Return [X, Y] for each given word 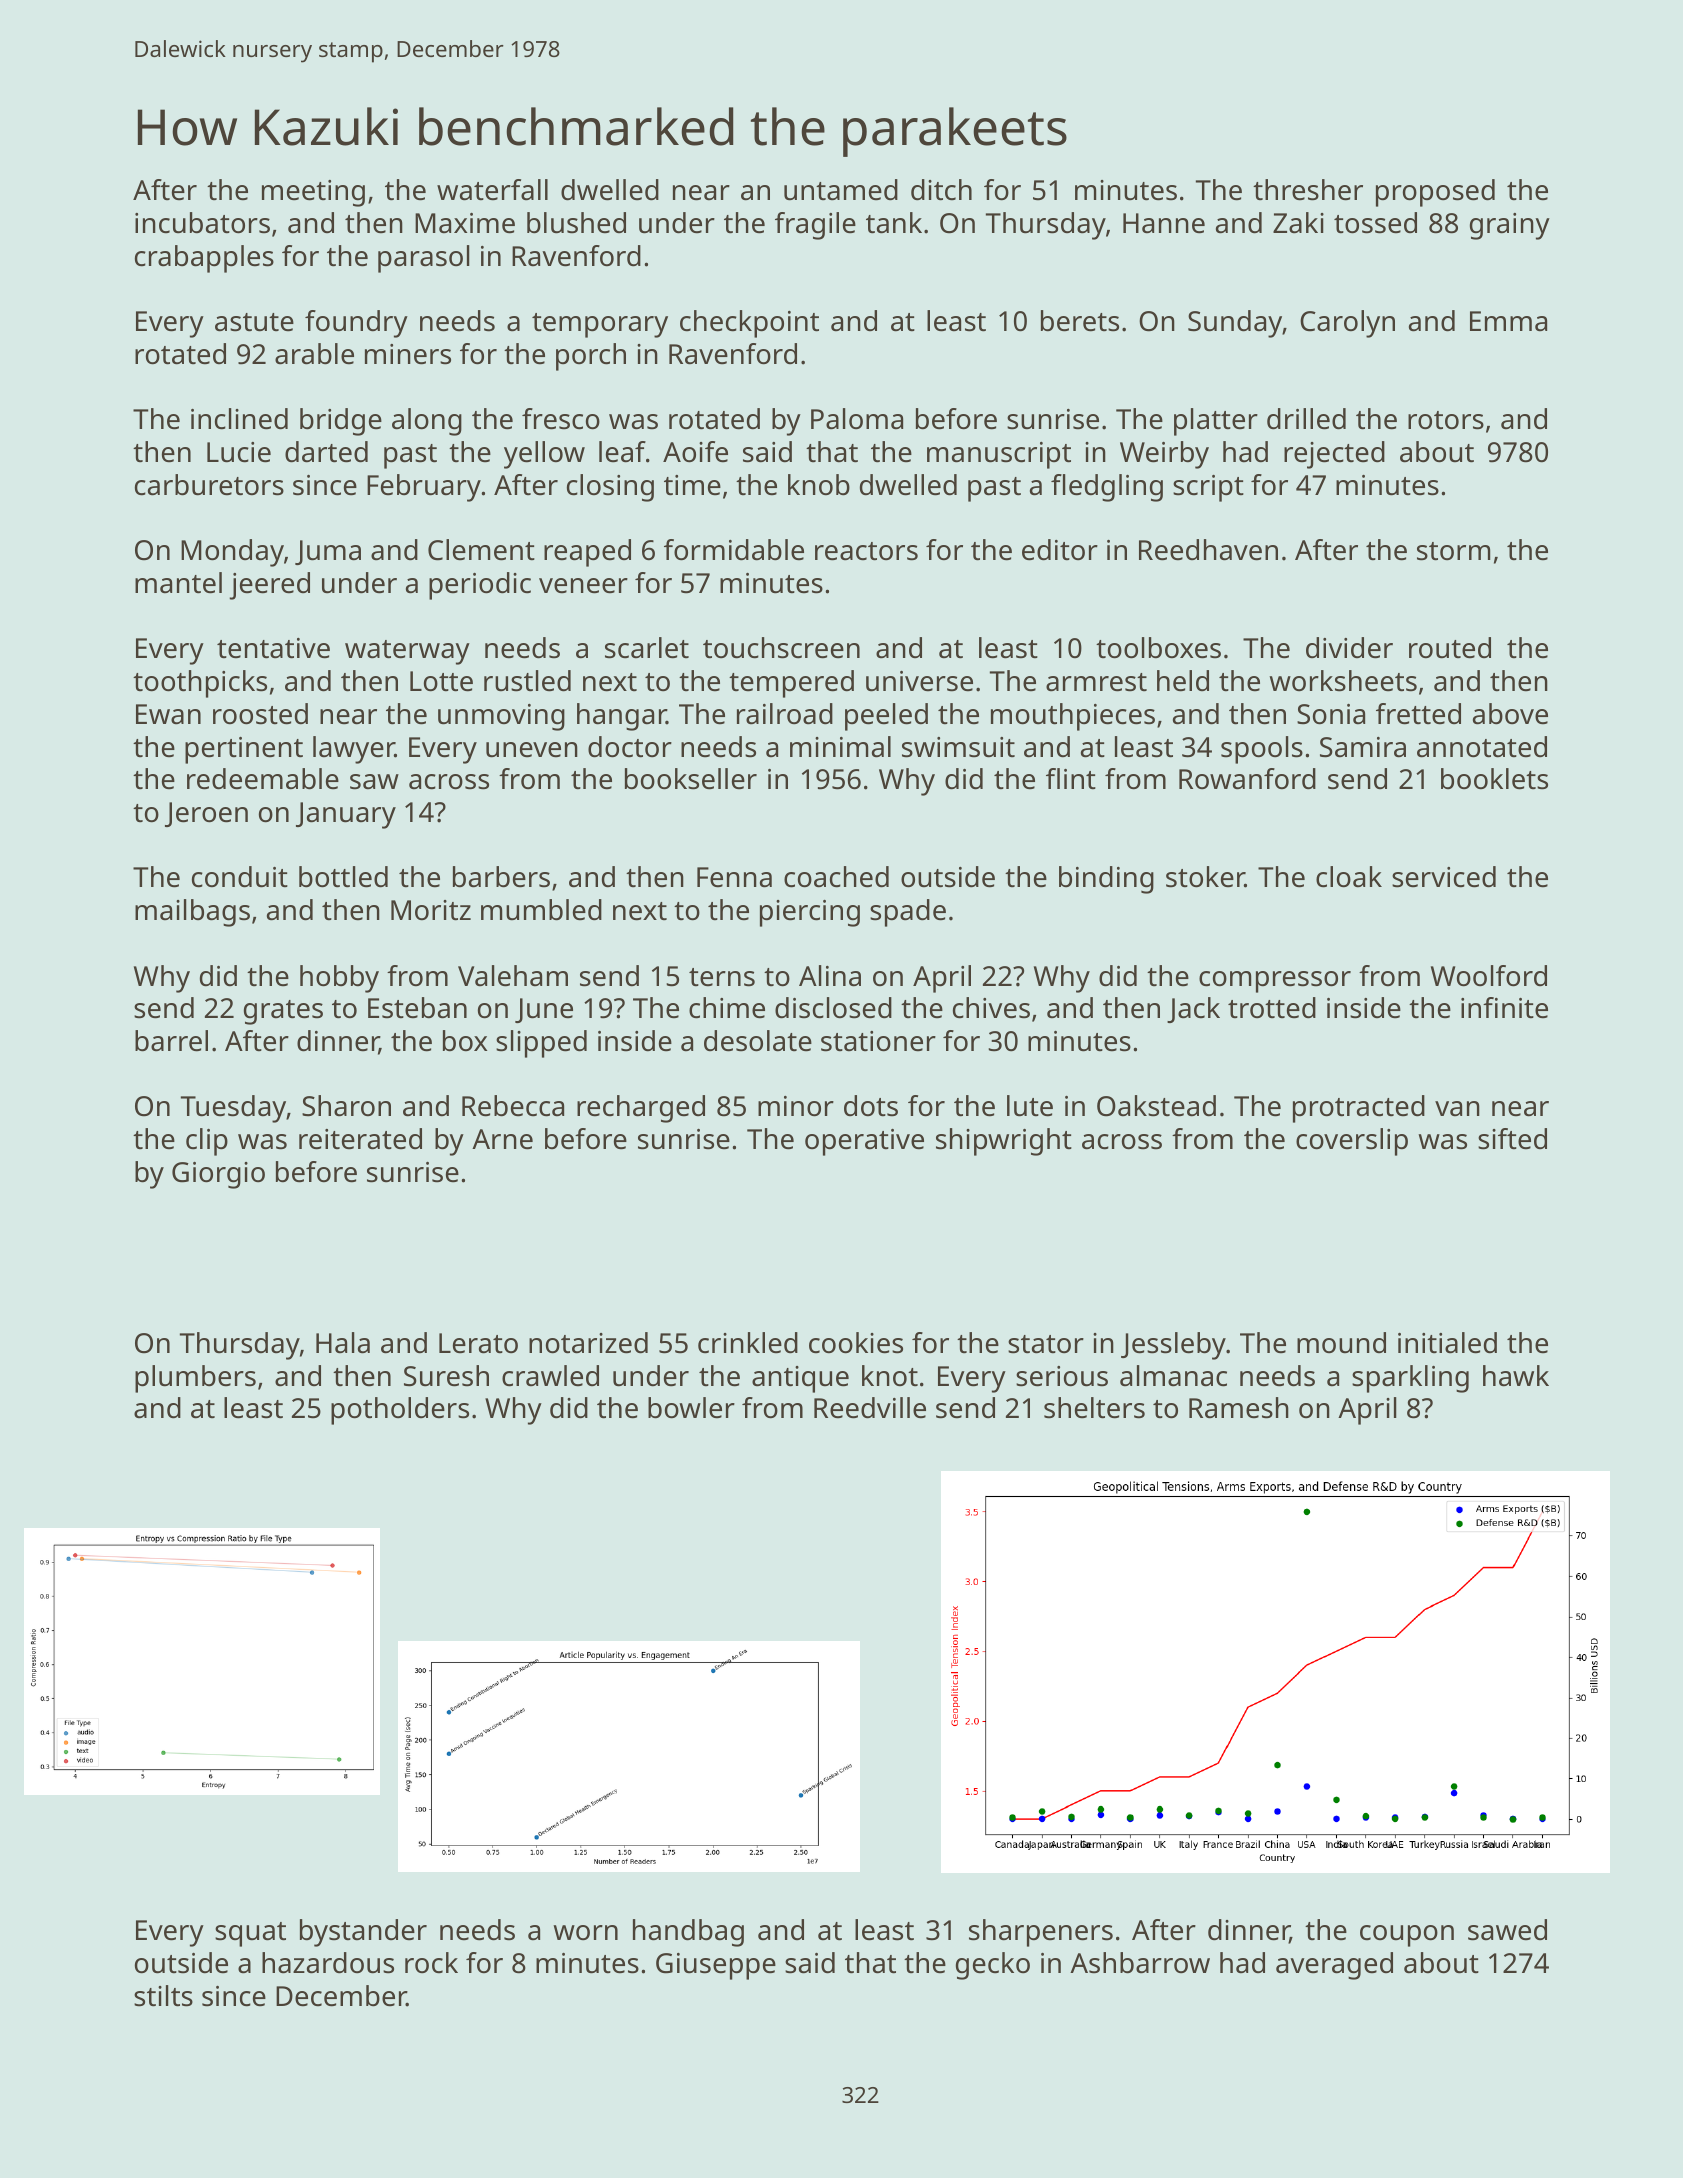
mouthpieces [1073, 717]
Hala [343, 1343]
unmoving [501, 717]
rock [431, 1963]
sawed [1507, 1930]
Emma [1508, 321]
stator [1046, 1344]
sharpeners [1041, 1933]
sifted [1512, 1139]
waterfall [492, 190]
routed [1450, 648]
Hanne [1164, 223]
